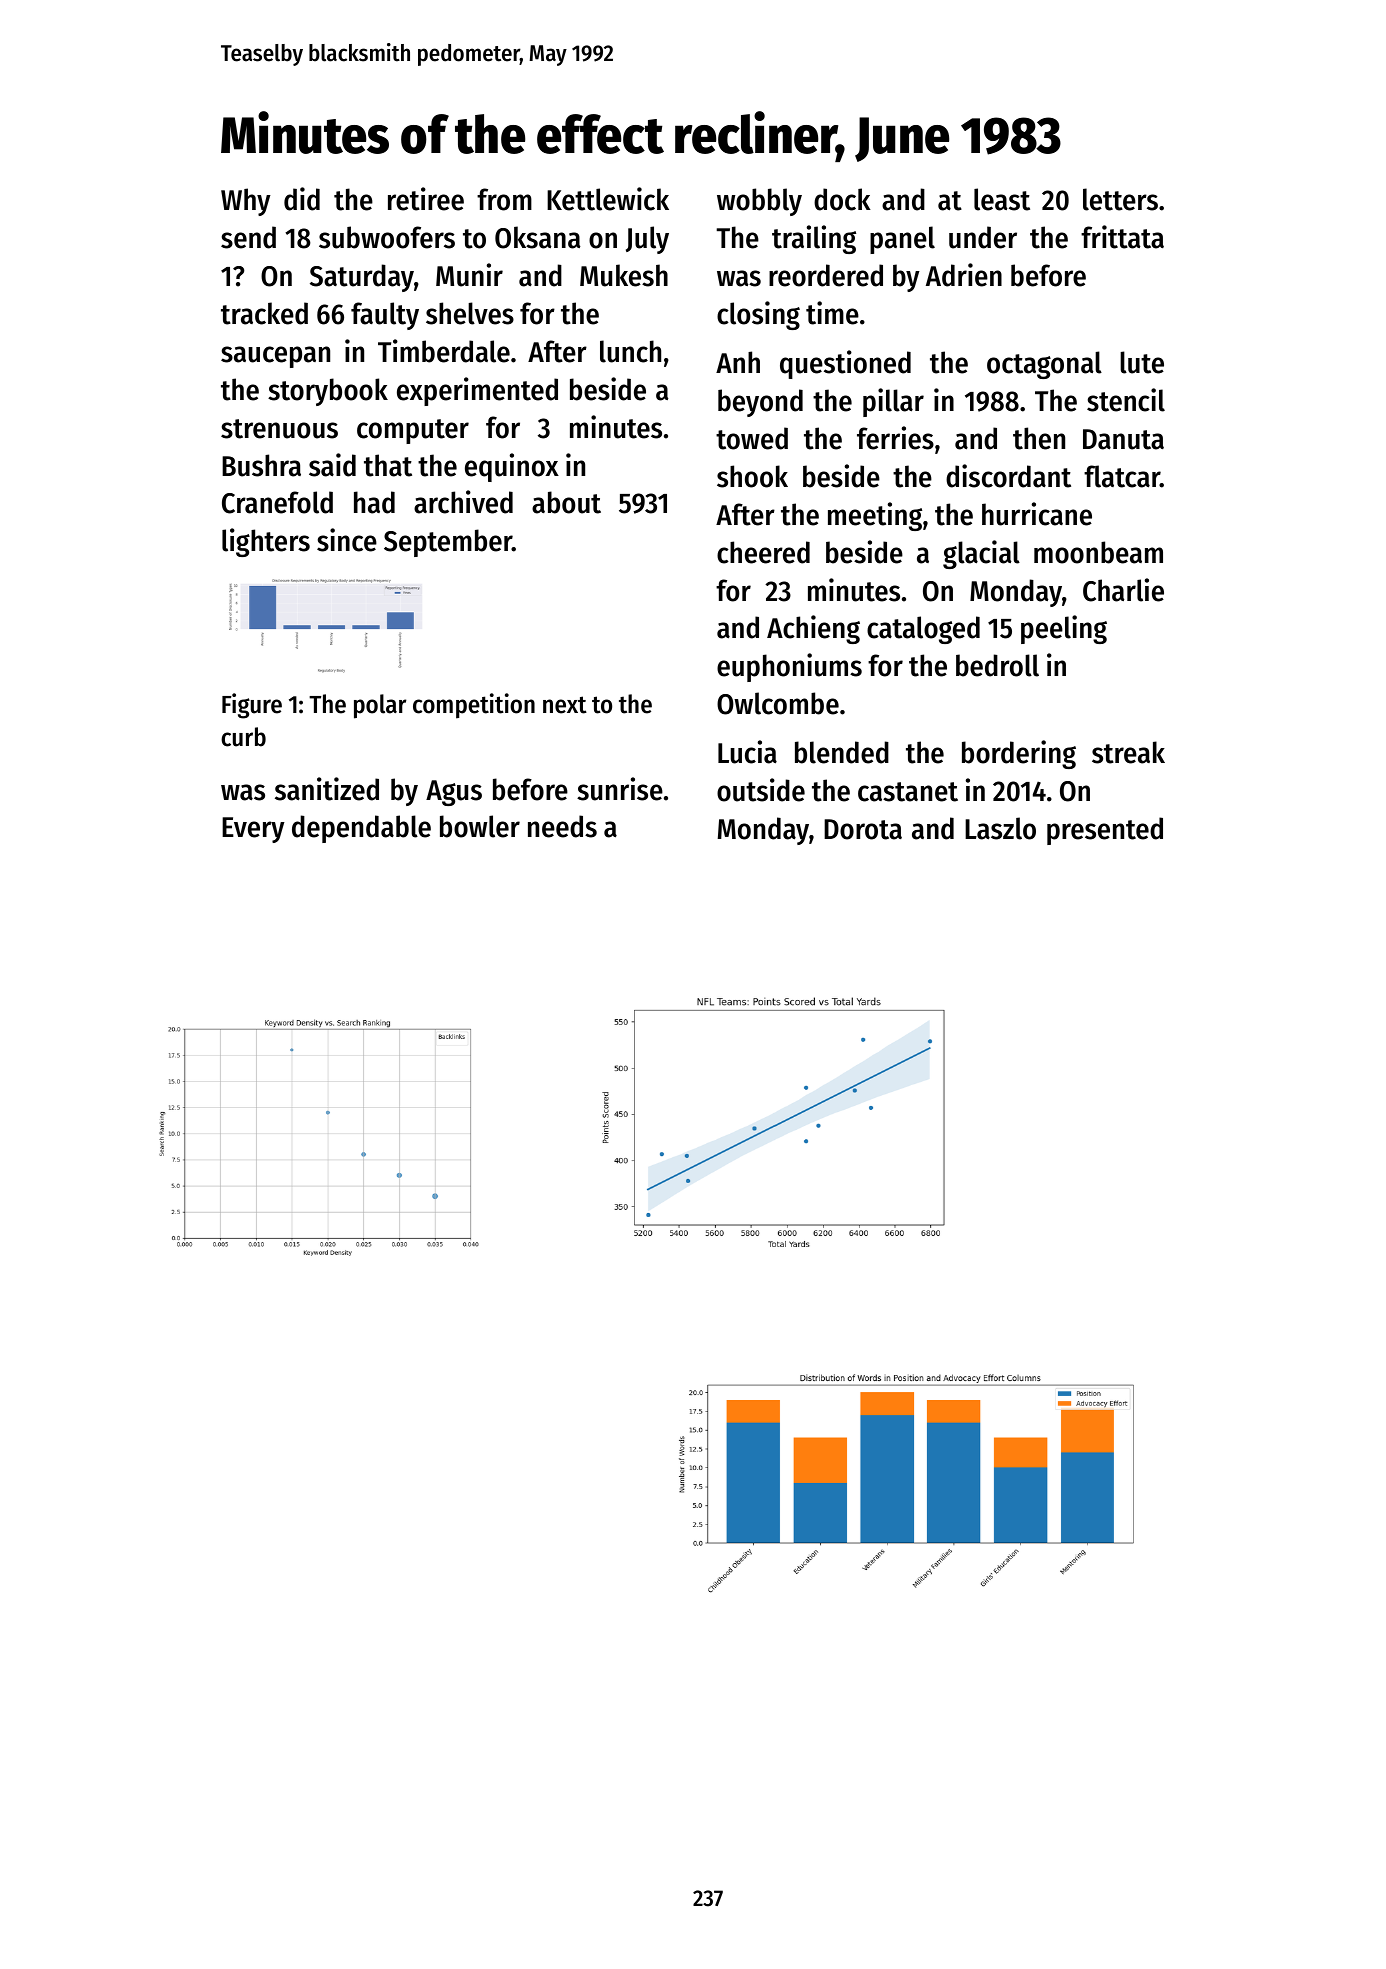  What do you see at coordinates (842, 199) in the document?
I see `dock` at bounding box center [842, 199].
